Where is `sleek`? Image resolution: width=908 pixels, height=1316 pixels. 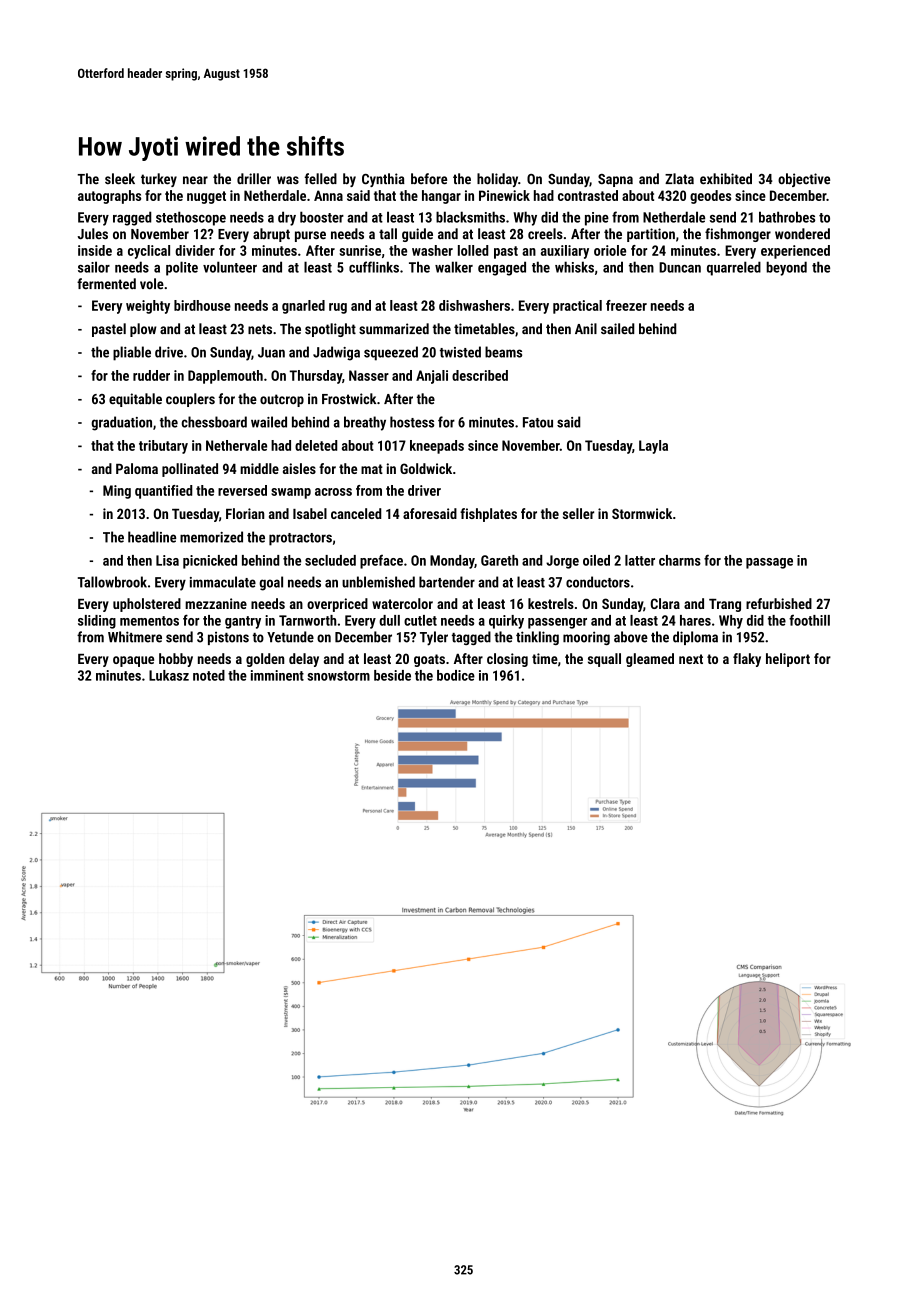
sleek is located at coordinates (120, 179).
